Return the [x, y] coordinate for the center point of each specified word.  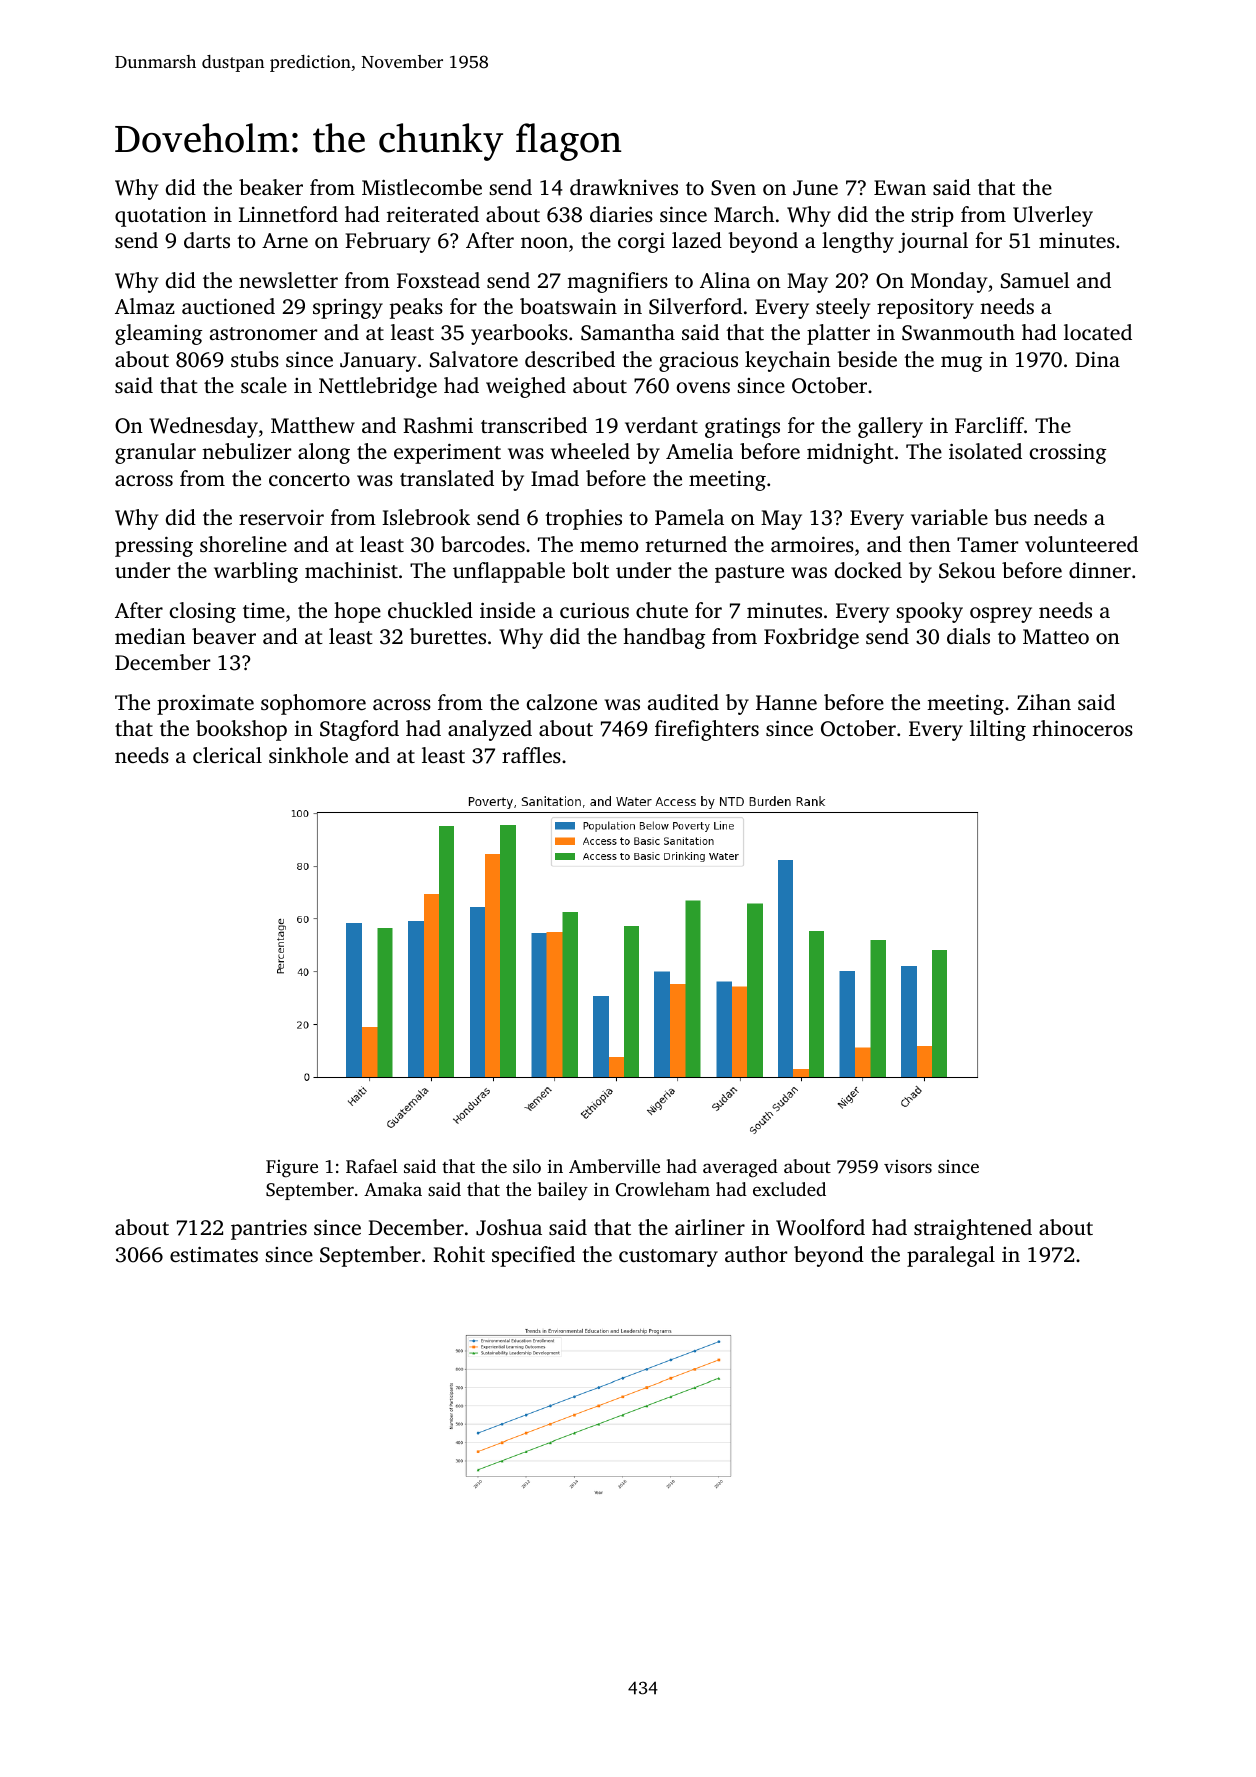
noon [544, 242]
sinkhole [308, 755]
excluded [789, 1189]
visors [908, 1166]
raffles [531, 755]
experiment [447, 453]
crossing [1068, 454]
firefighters [707, 730]
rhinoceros [1083, 728]
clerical [227, 755]
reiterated [433, 214]
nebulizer [246, 451]
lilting [998, 730]
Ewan [900, 187]
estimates [214, 1254]
